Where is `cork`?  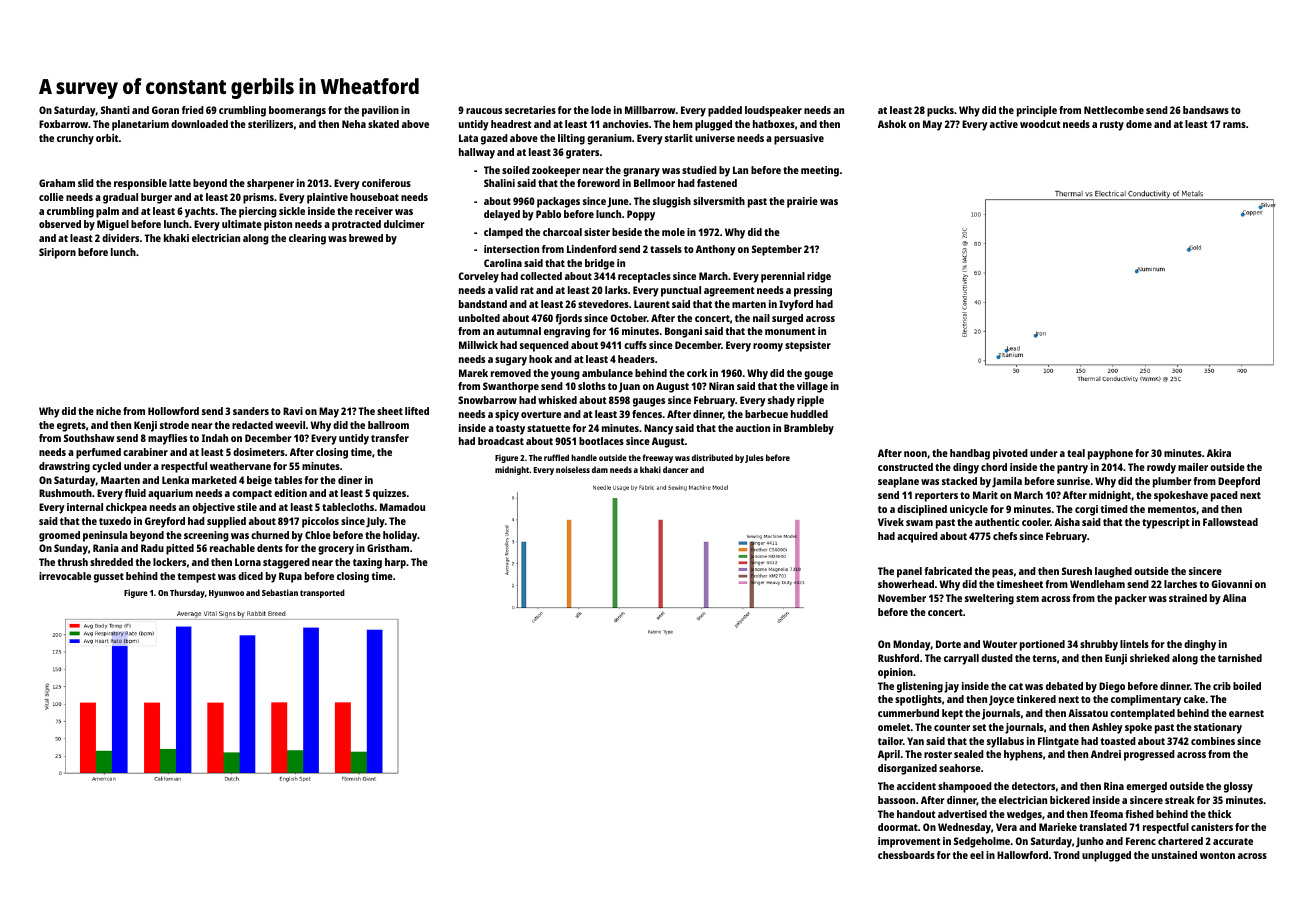 cork is located at coordinates (697, 373).
